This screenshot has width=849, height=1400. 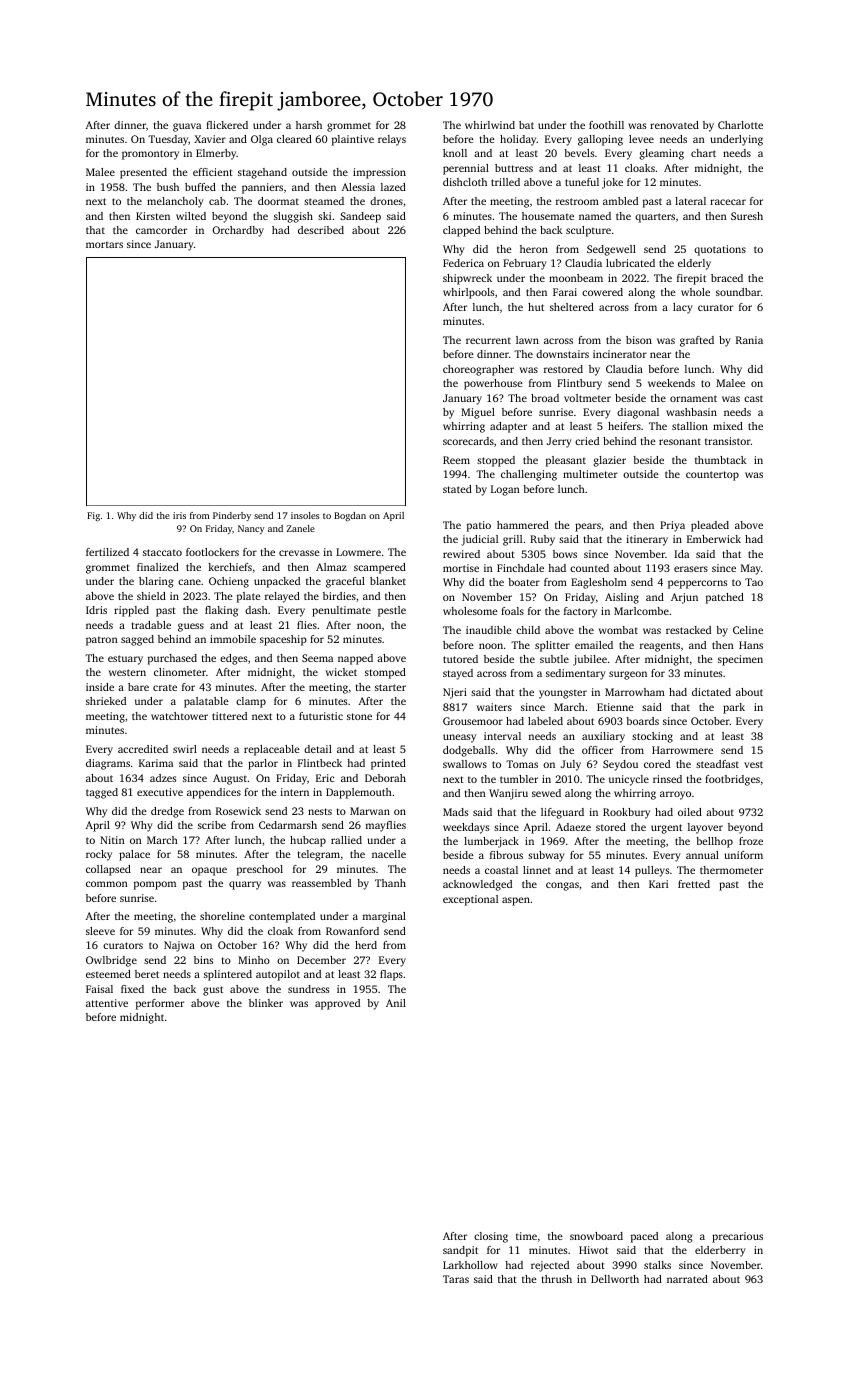 I want to click on hut, so click(x=536, y=307).
